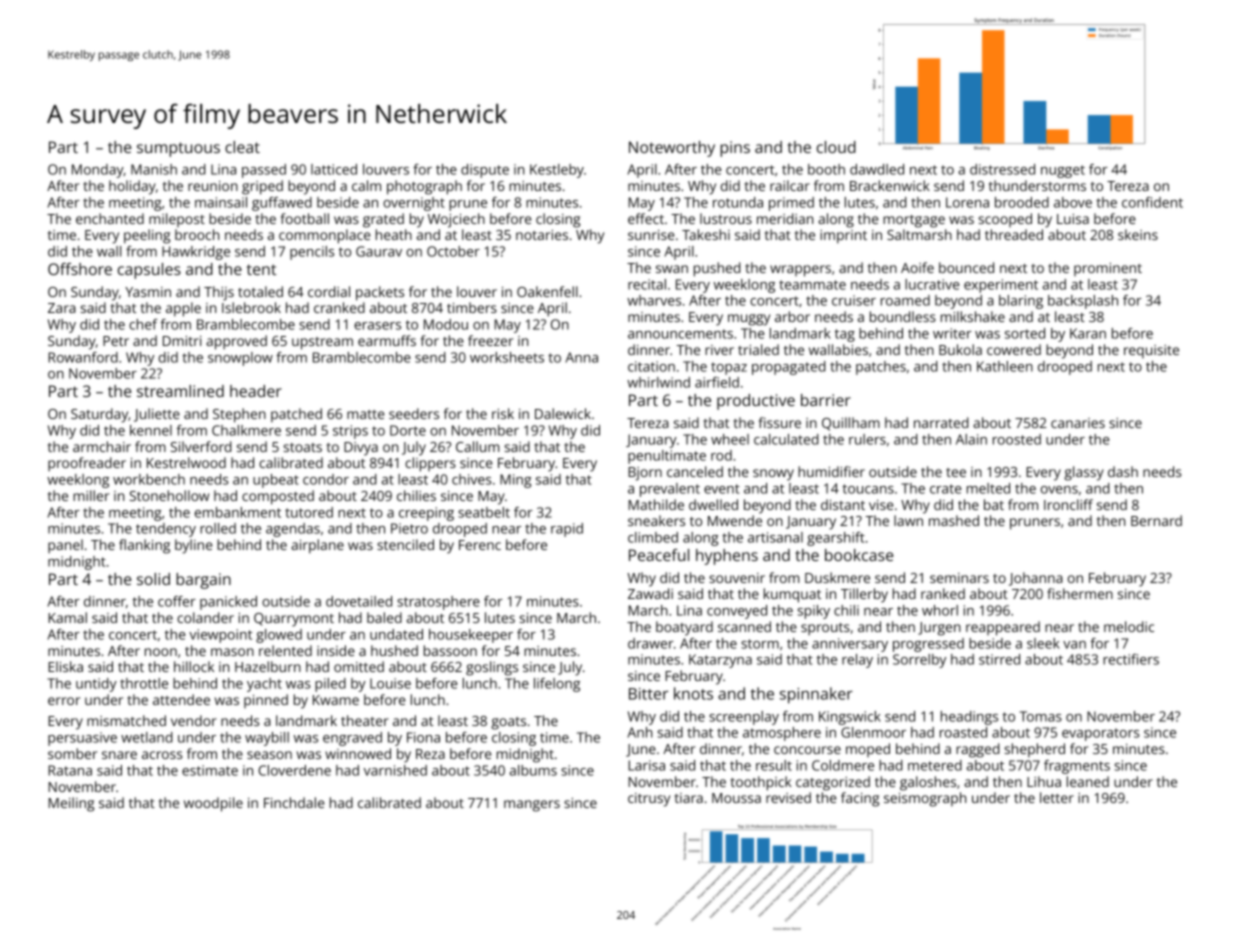  Describe the element at coordinates (267, 739) in the image. I see `waybill` at that location.
